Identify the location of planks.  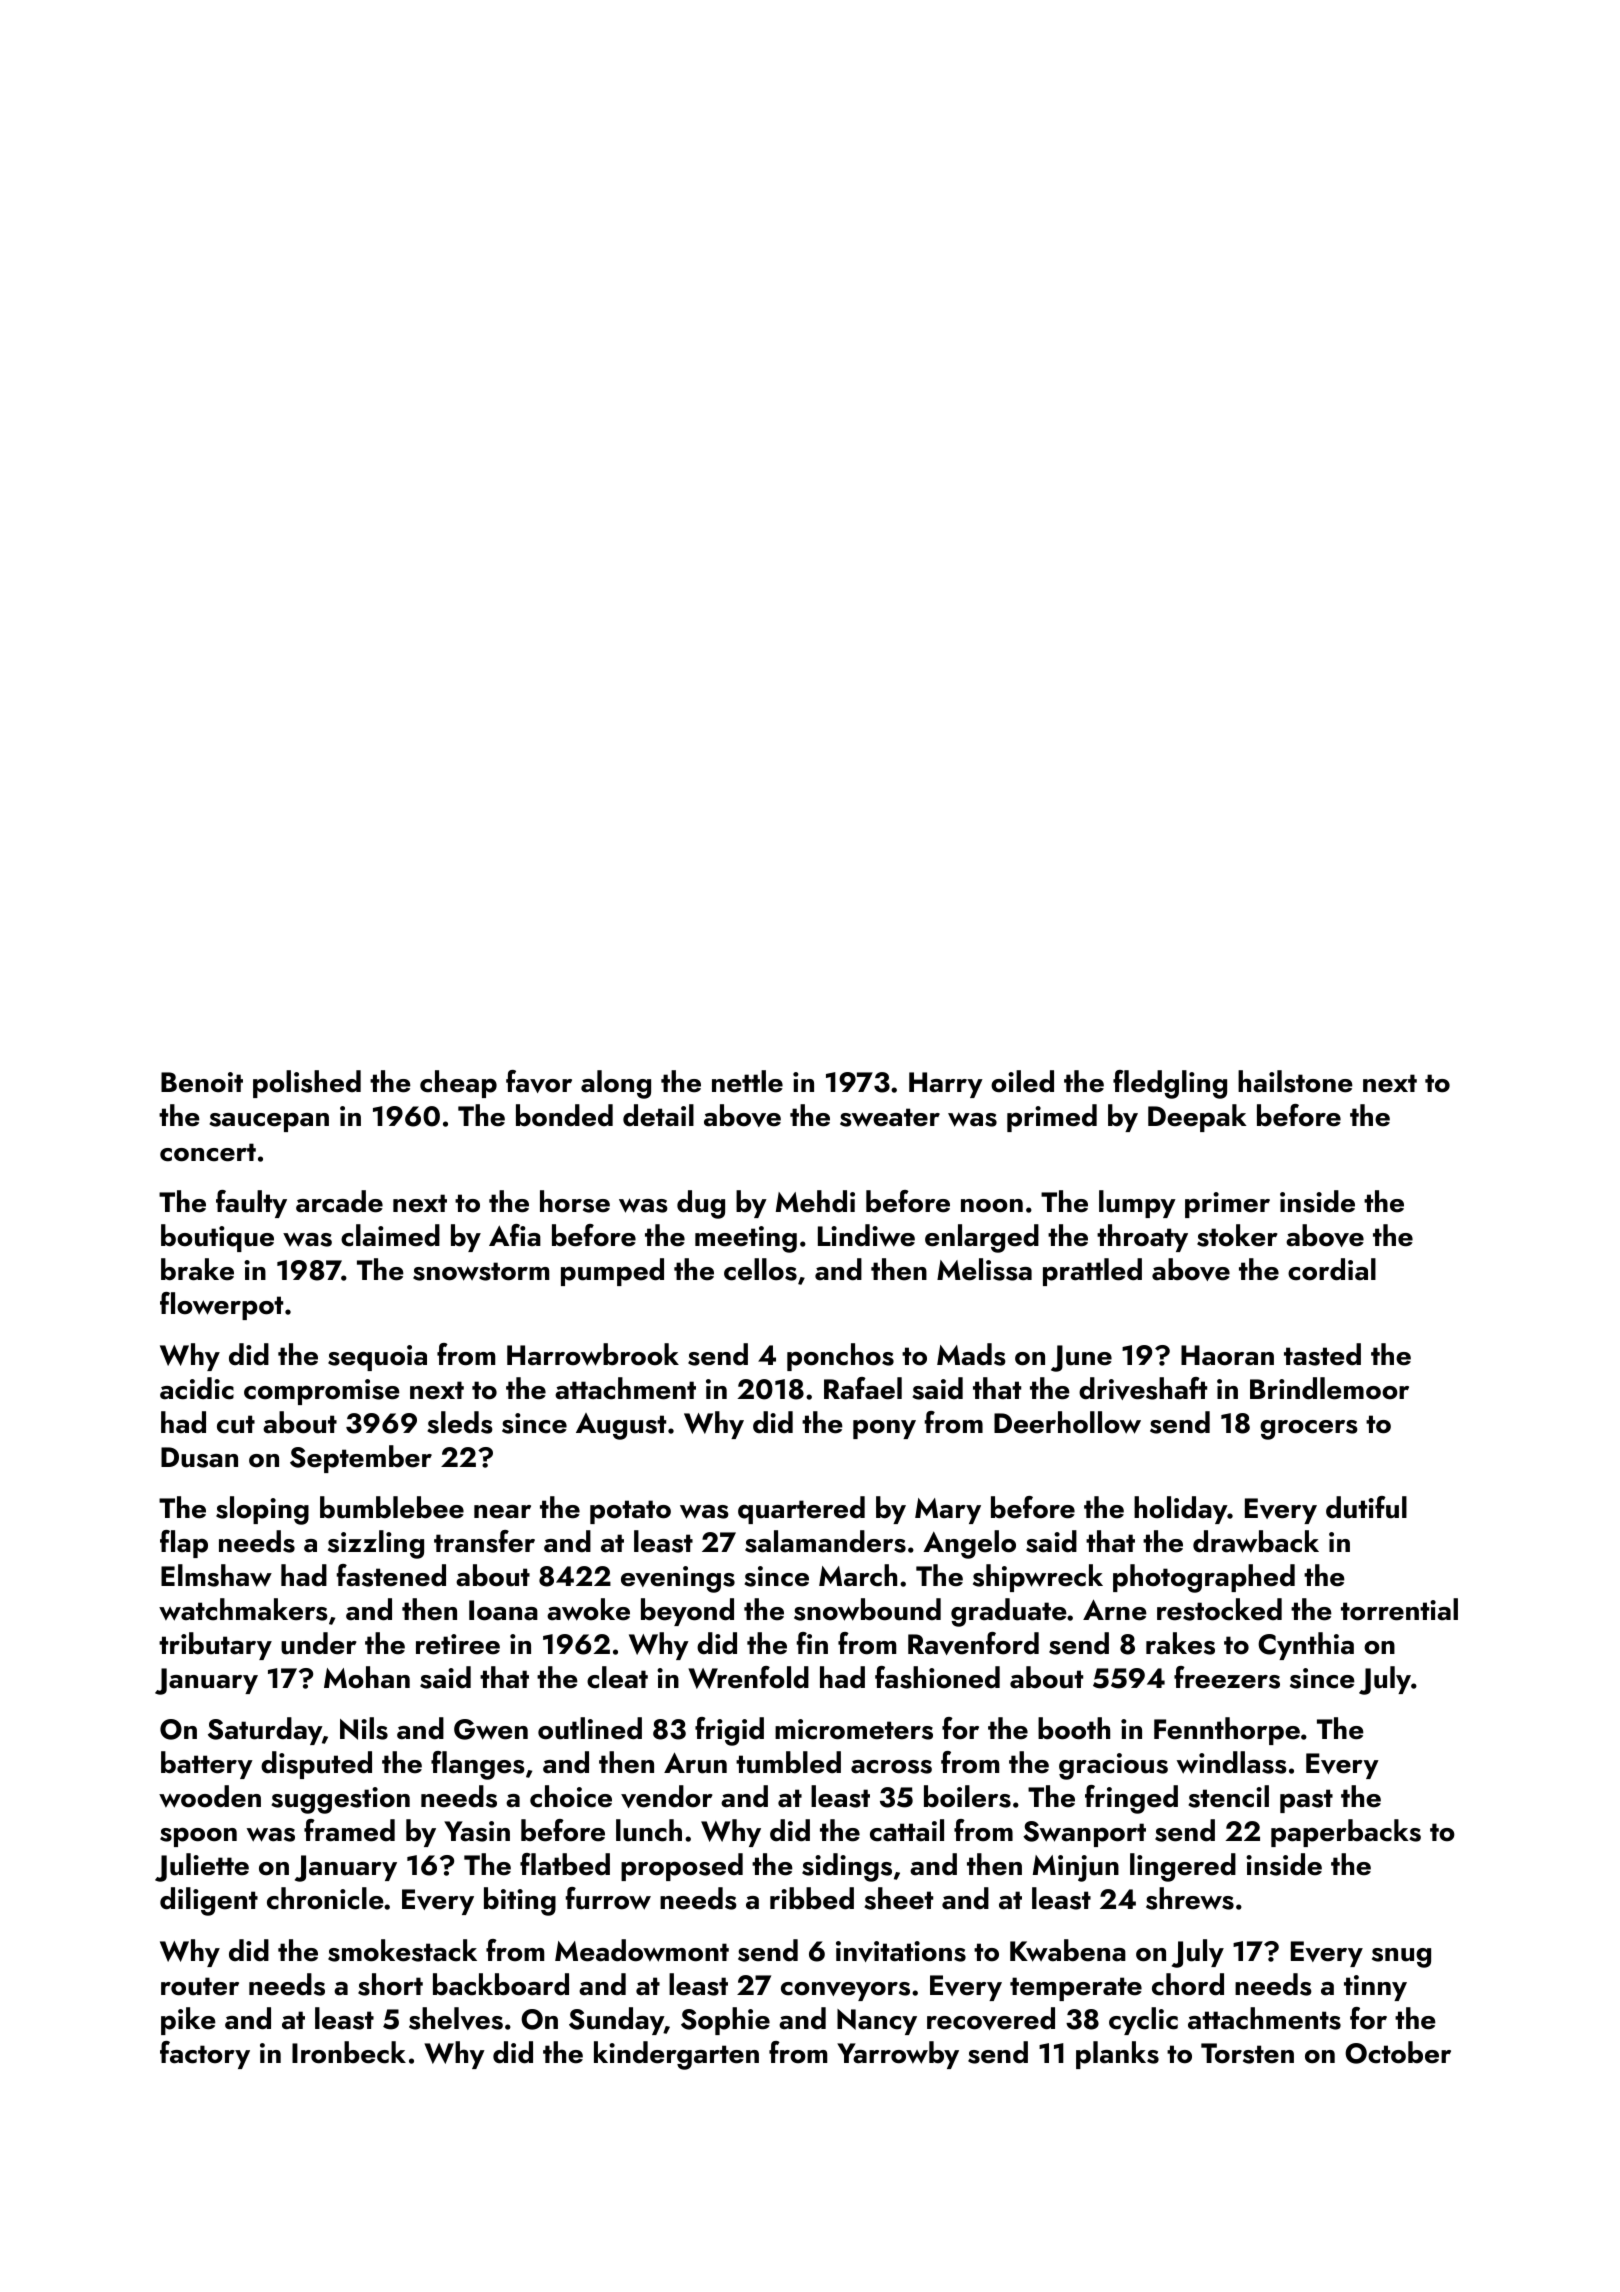
(1117, 2055).
